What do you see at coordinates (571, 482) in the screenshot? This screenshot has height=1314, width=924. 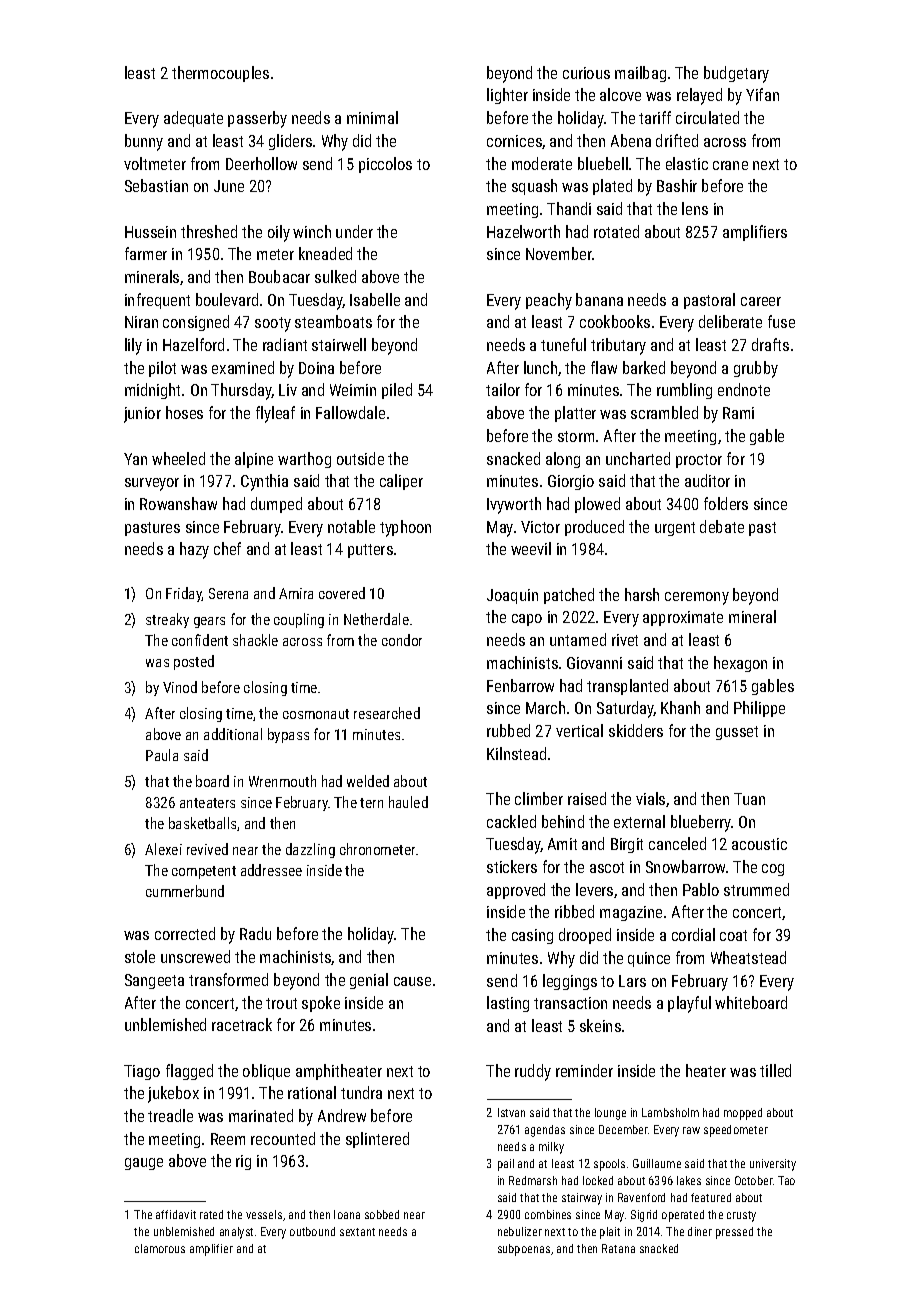 I see `Giorgio` at bounding box center [571, 482].
